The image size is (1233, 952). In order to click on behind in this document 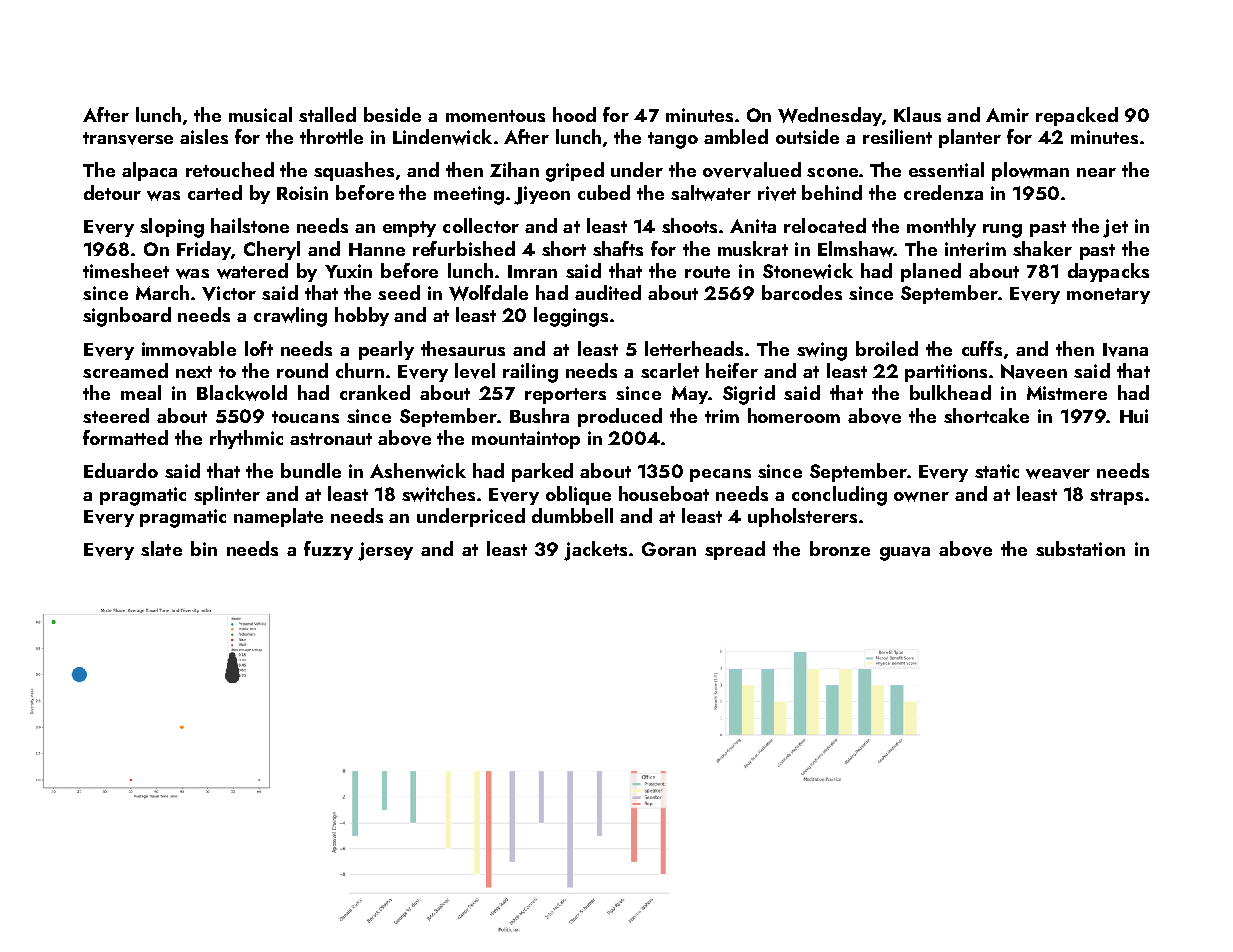, I will do `click(832, 192)`.
